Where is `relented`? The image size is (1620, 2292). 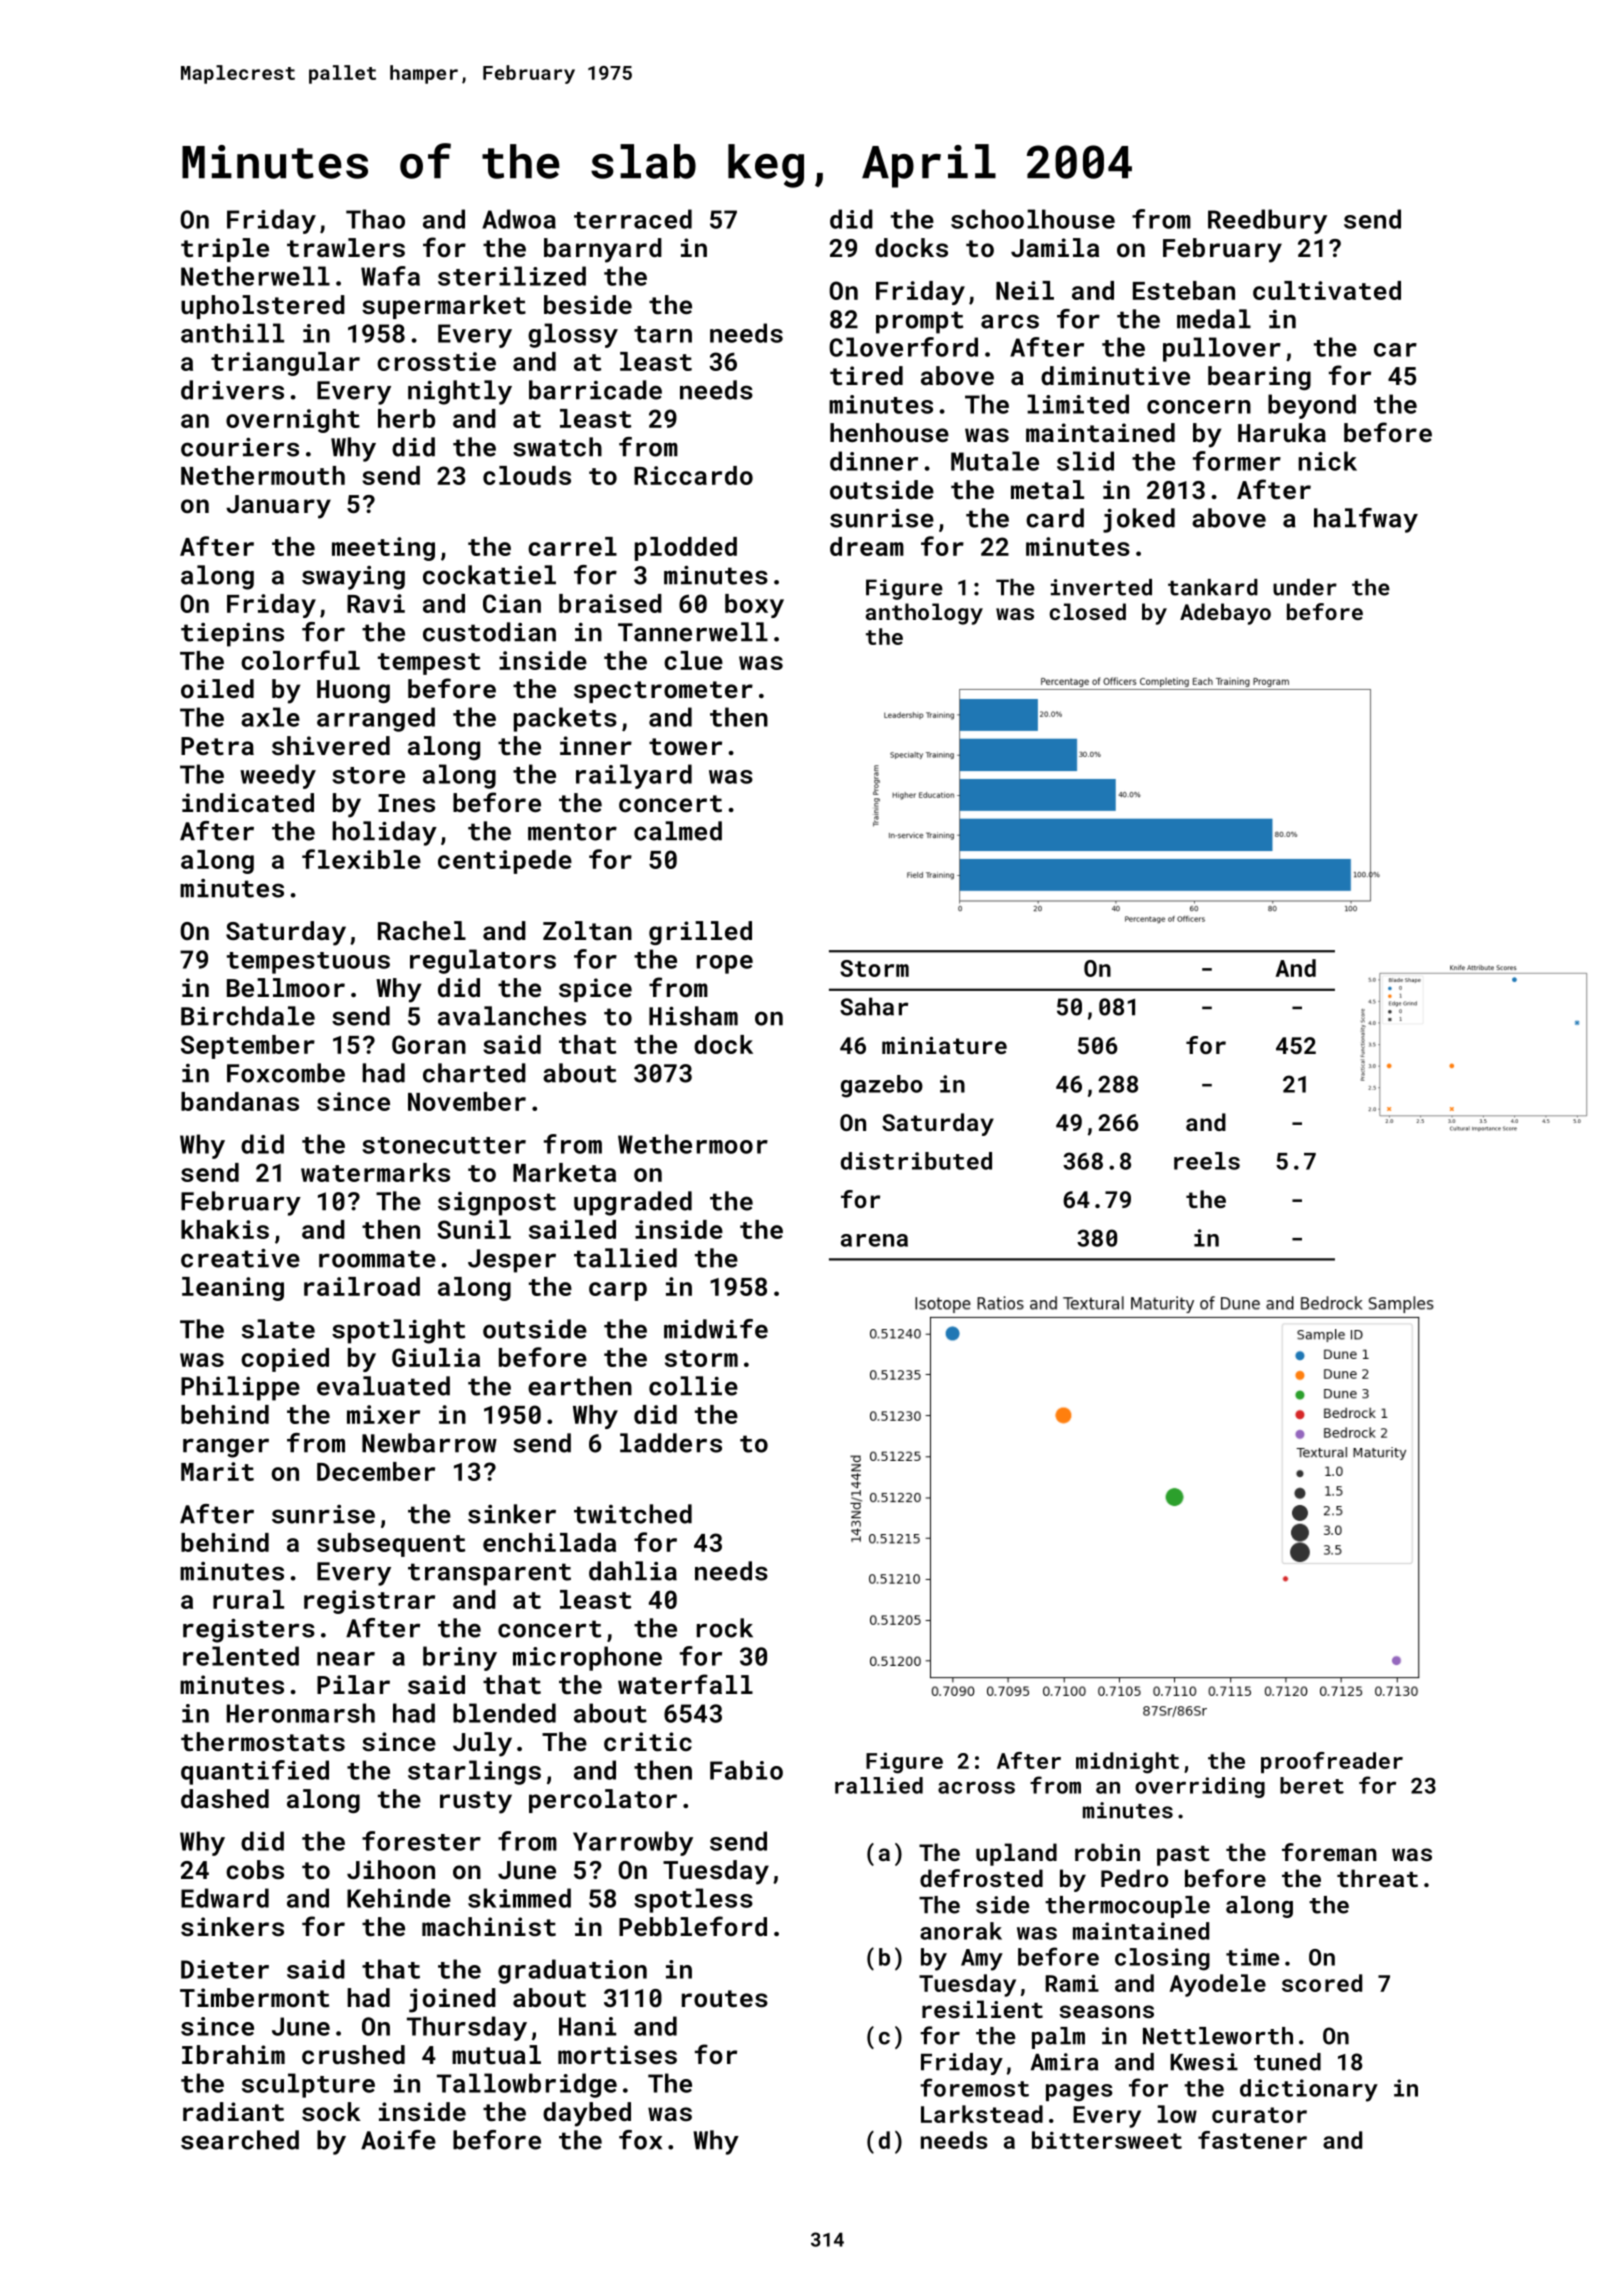
relented is located at coordinates (241, 1656).
